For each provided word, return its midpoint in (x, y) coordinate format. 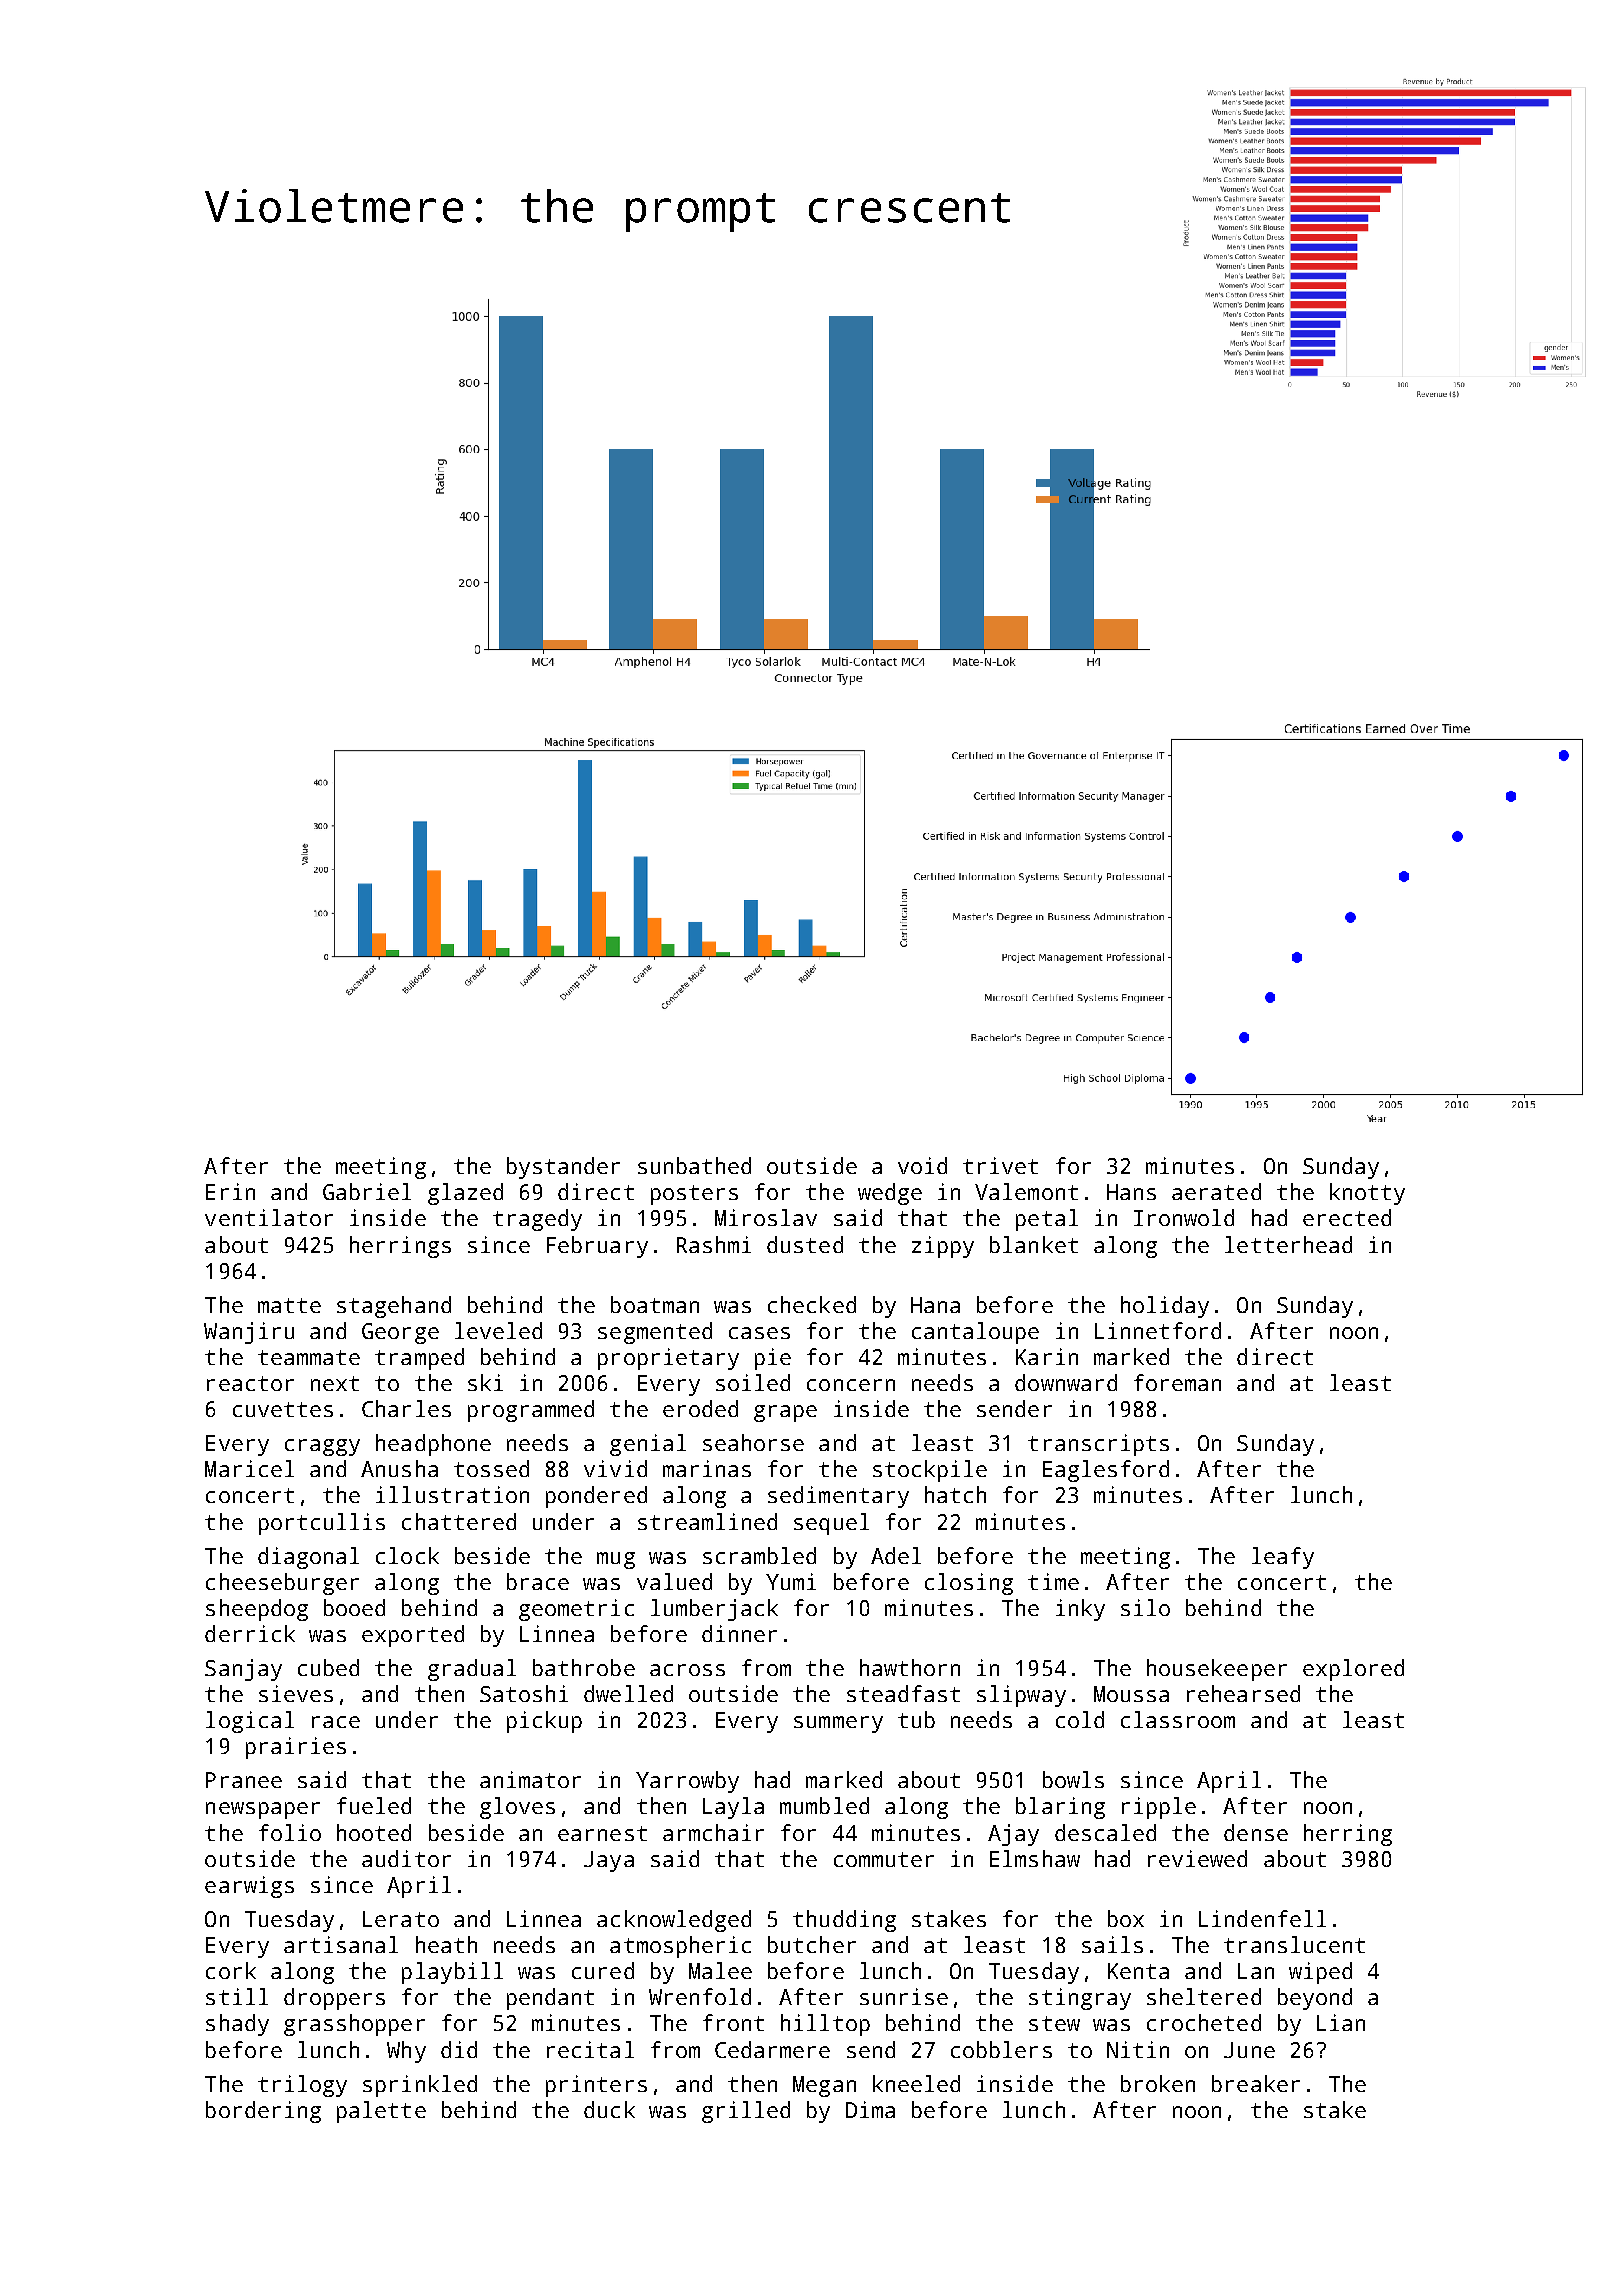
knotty (1367, 1194)
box (1126, 1918)
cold (1080, 1719)
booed (354, 1607)
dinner (739, 1633)
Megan (824, 2086)
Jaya (609, 1861)
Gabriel (367, 1191)
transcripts (1098, 1445)
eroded (700, 1408)
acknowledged (674, 1921)
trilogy (302, 2086)
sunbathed (694, 1165)
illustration (452, 1494)
